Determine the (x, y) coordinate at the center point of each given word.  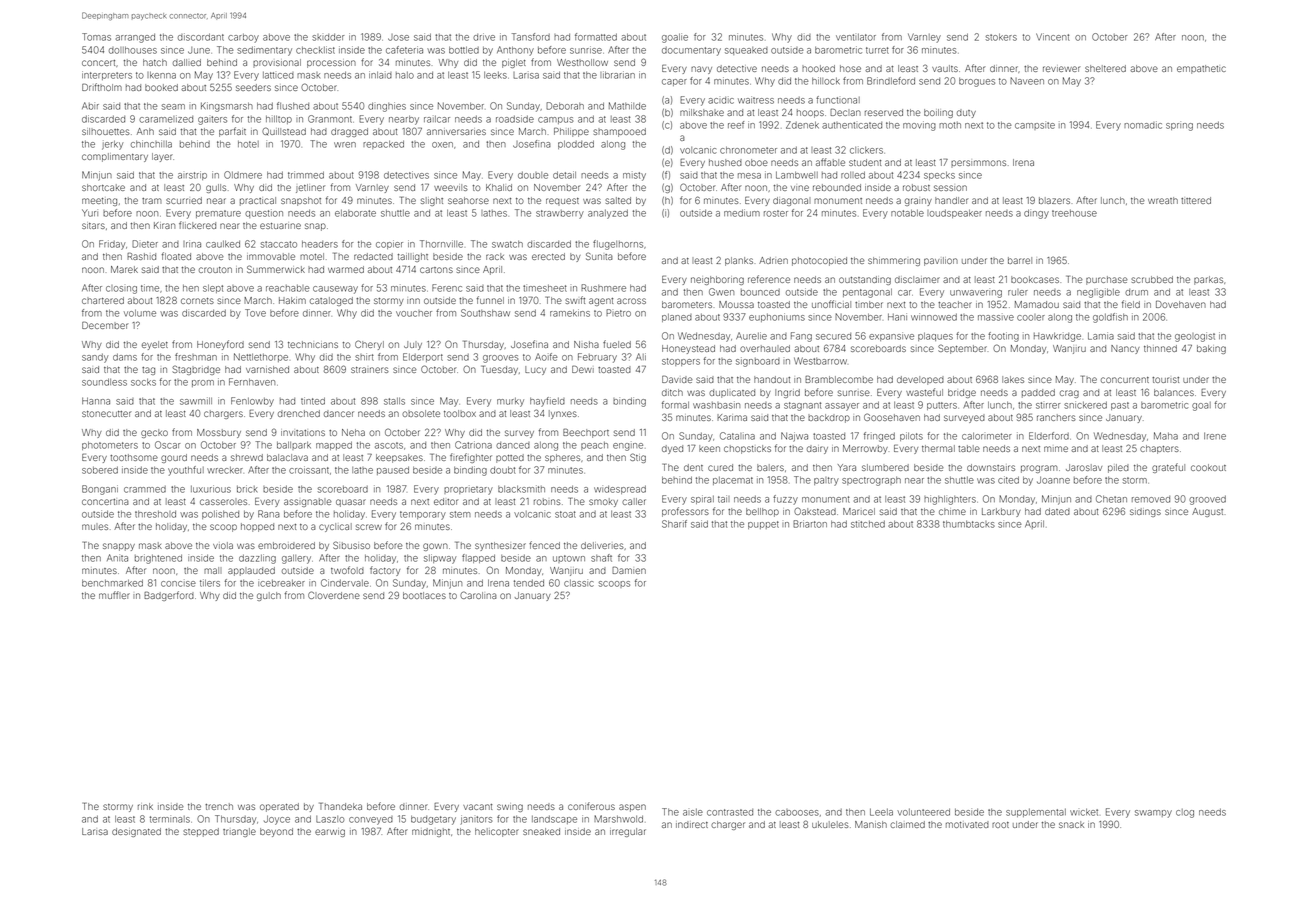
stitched (868, 524)
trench (219, 806)
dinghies (387, 107)
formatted (596, 37)
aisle (693, 812)
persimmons (978, 163)
